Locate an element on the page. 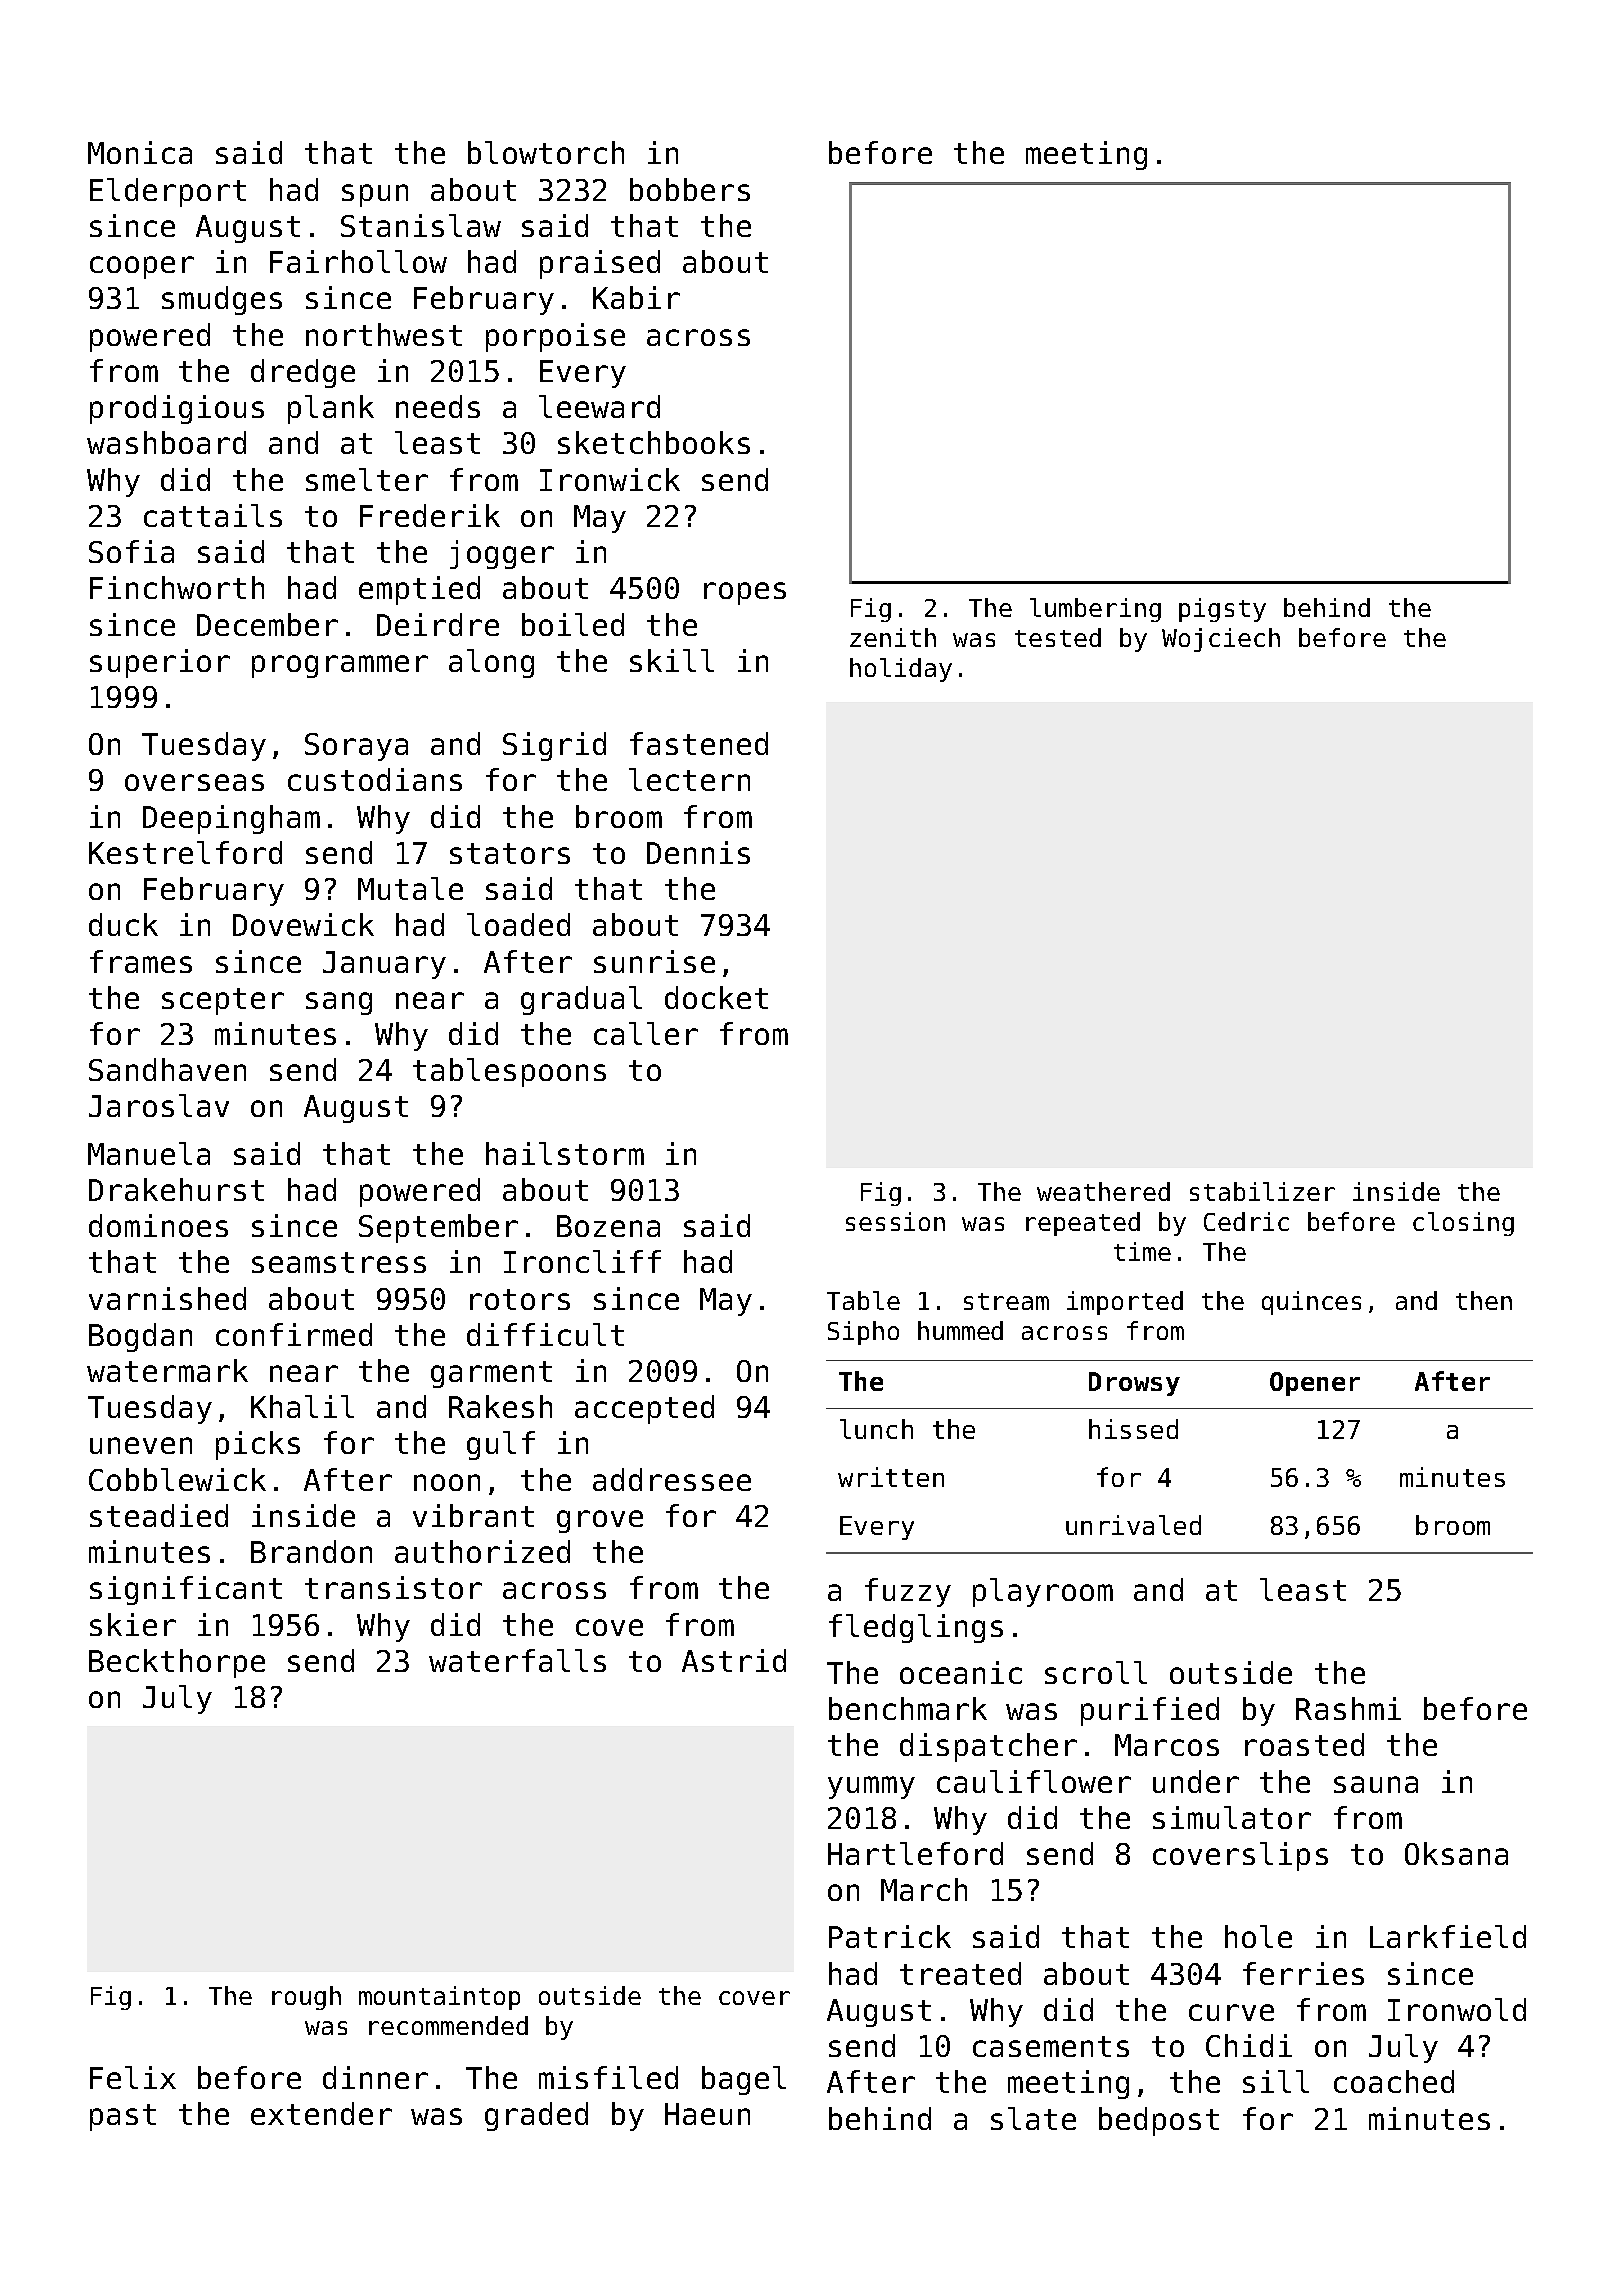  bobbers is located at coordinates (690, 189).
